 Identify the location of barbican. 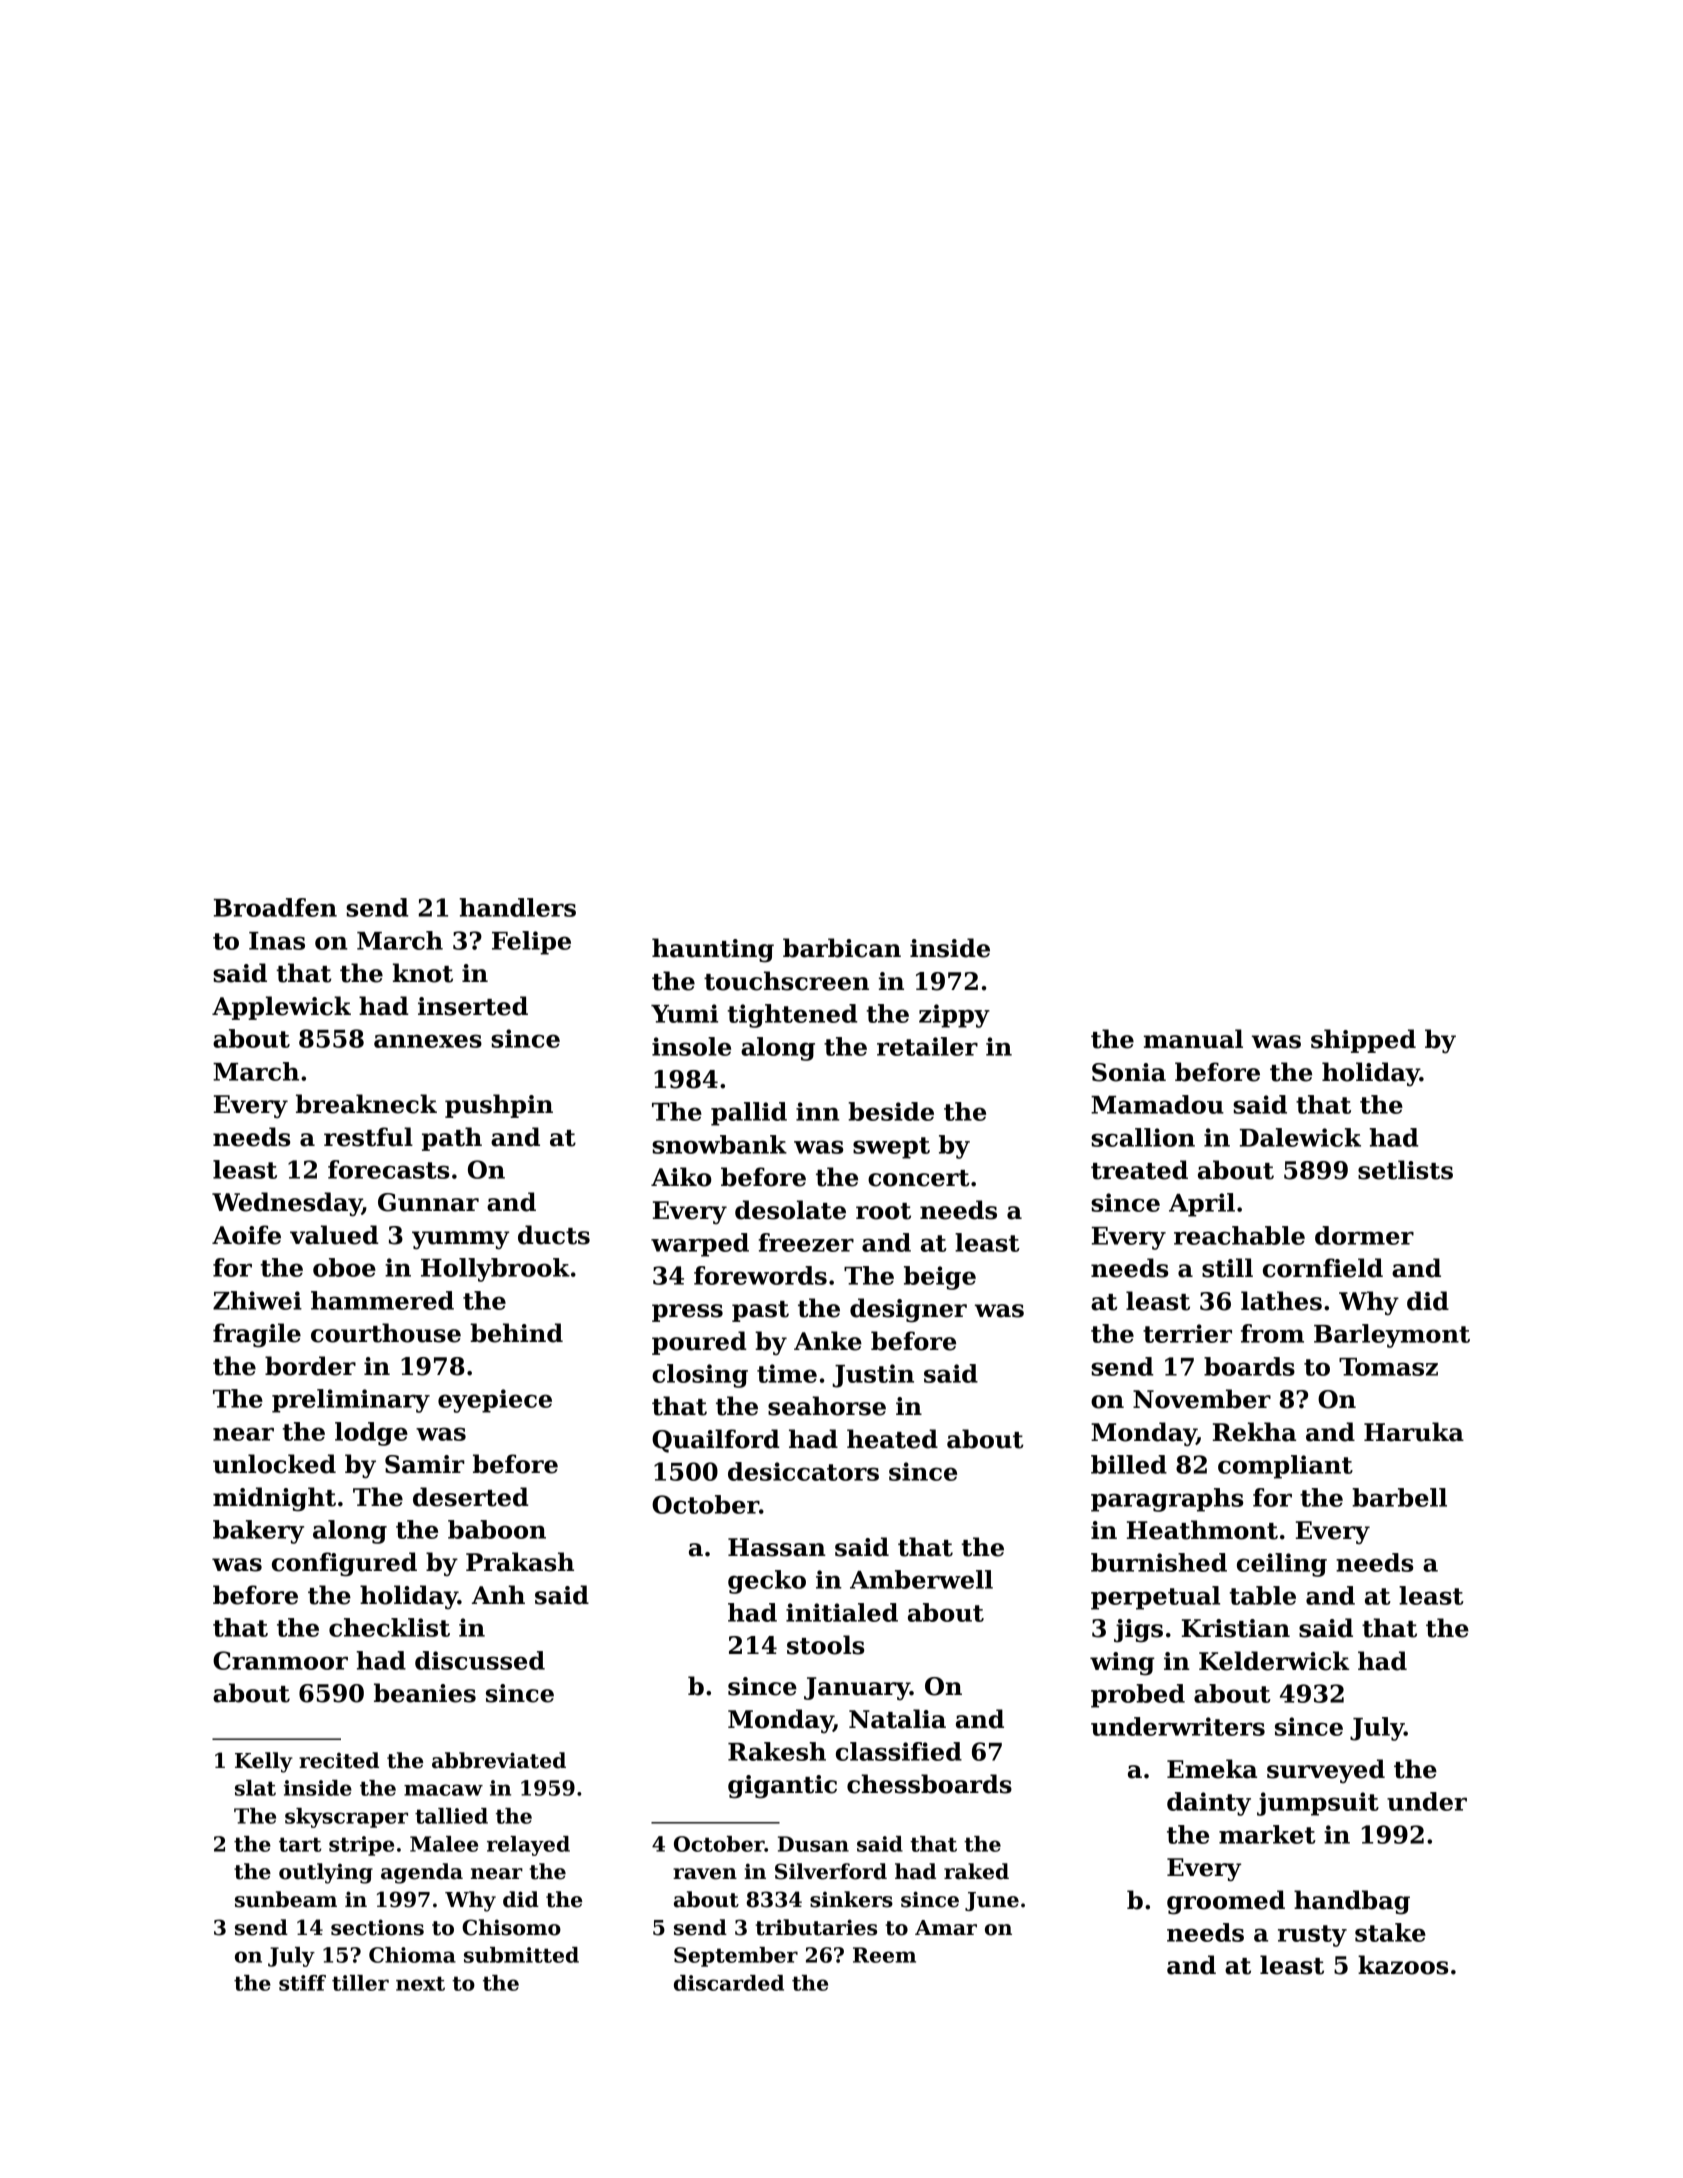
(842, 948).
